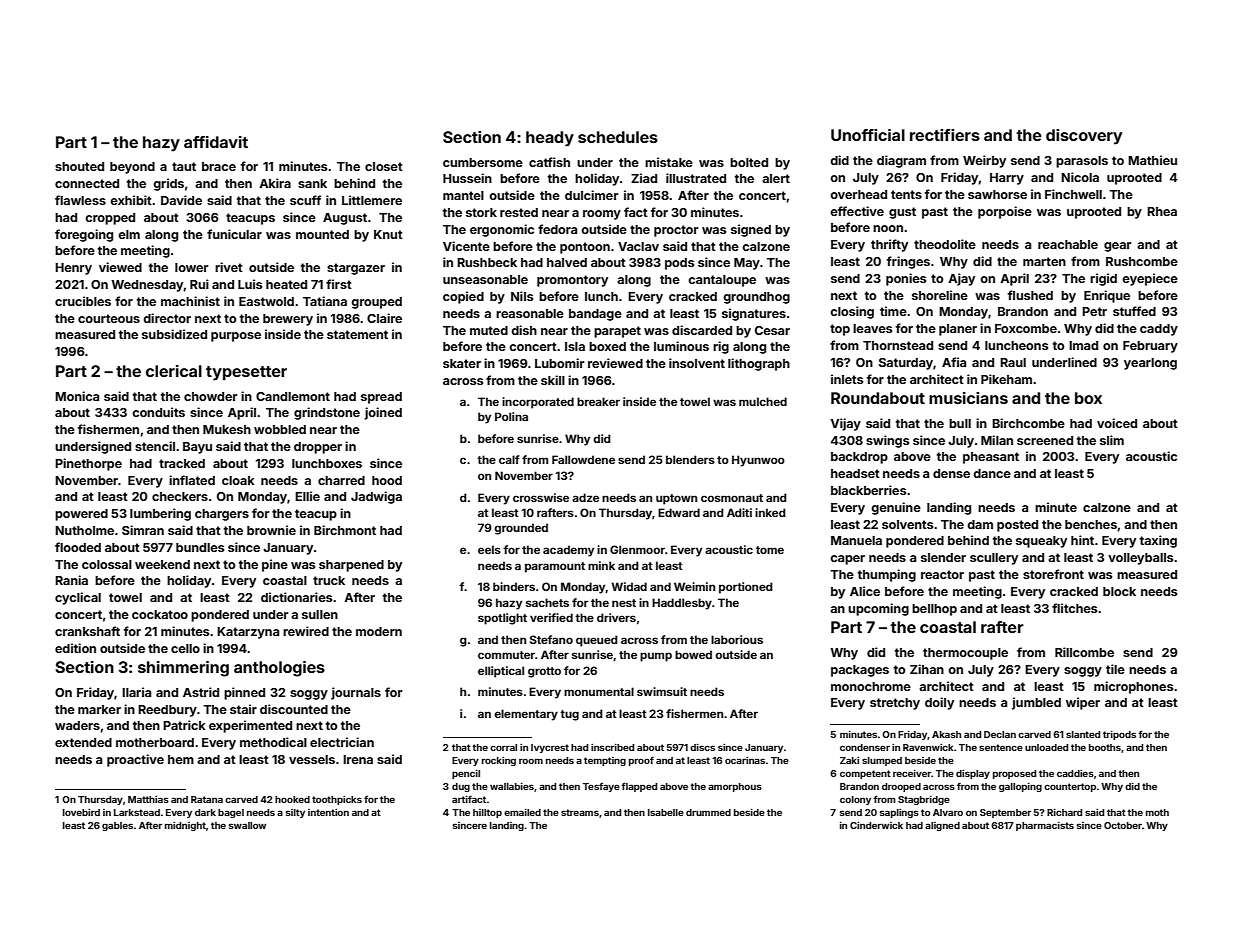  I want to click on shoreline, so click(940, 295).
